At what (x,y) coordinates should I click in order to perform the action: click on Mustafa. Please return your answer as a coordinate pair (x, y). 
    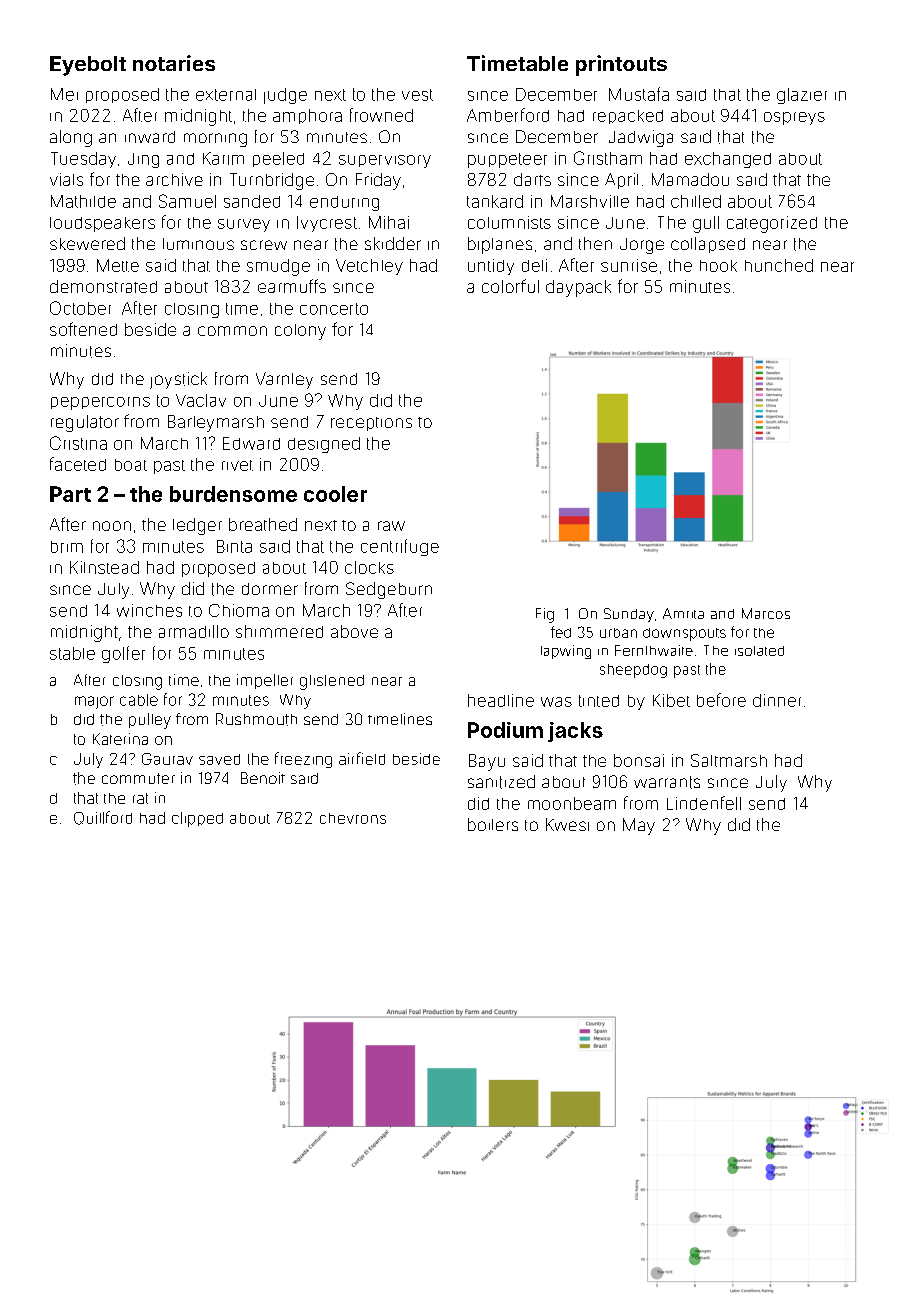
    Looking at the image, I should click on (639, 94).
